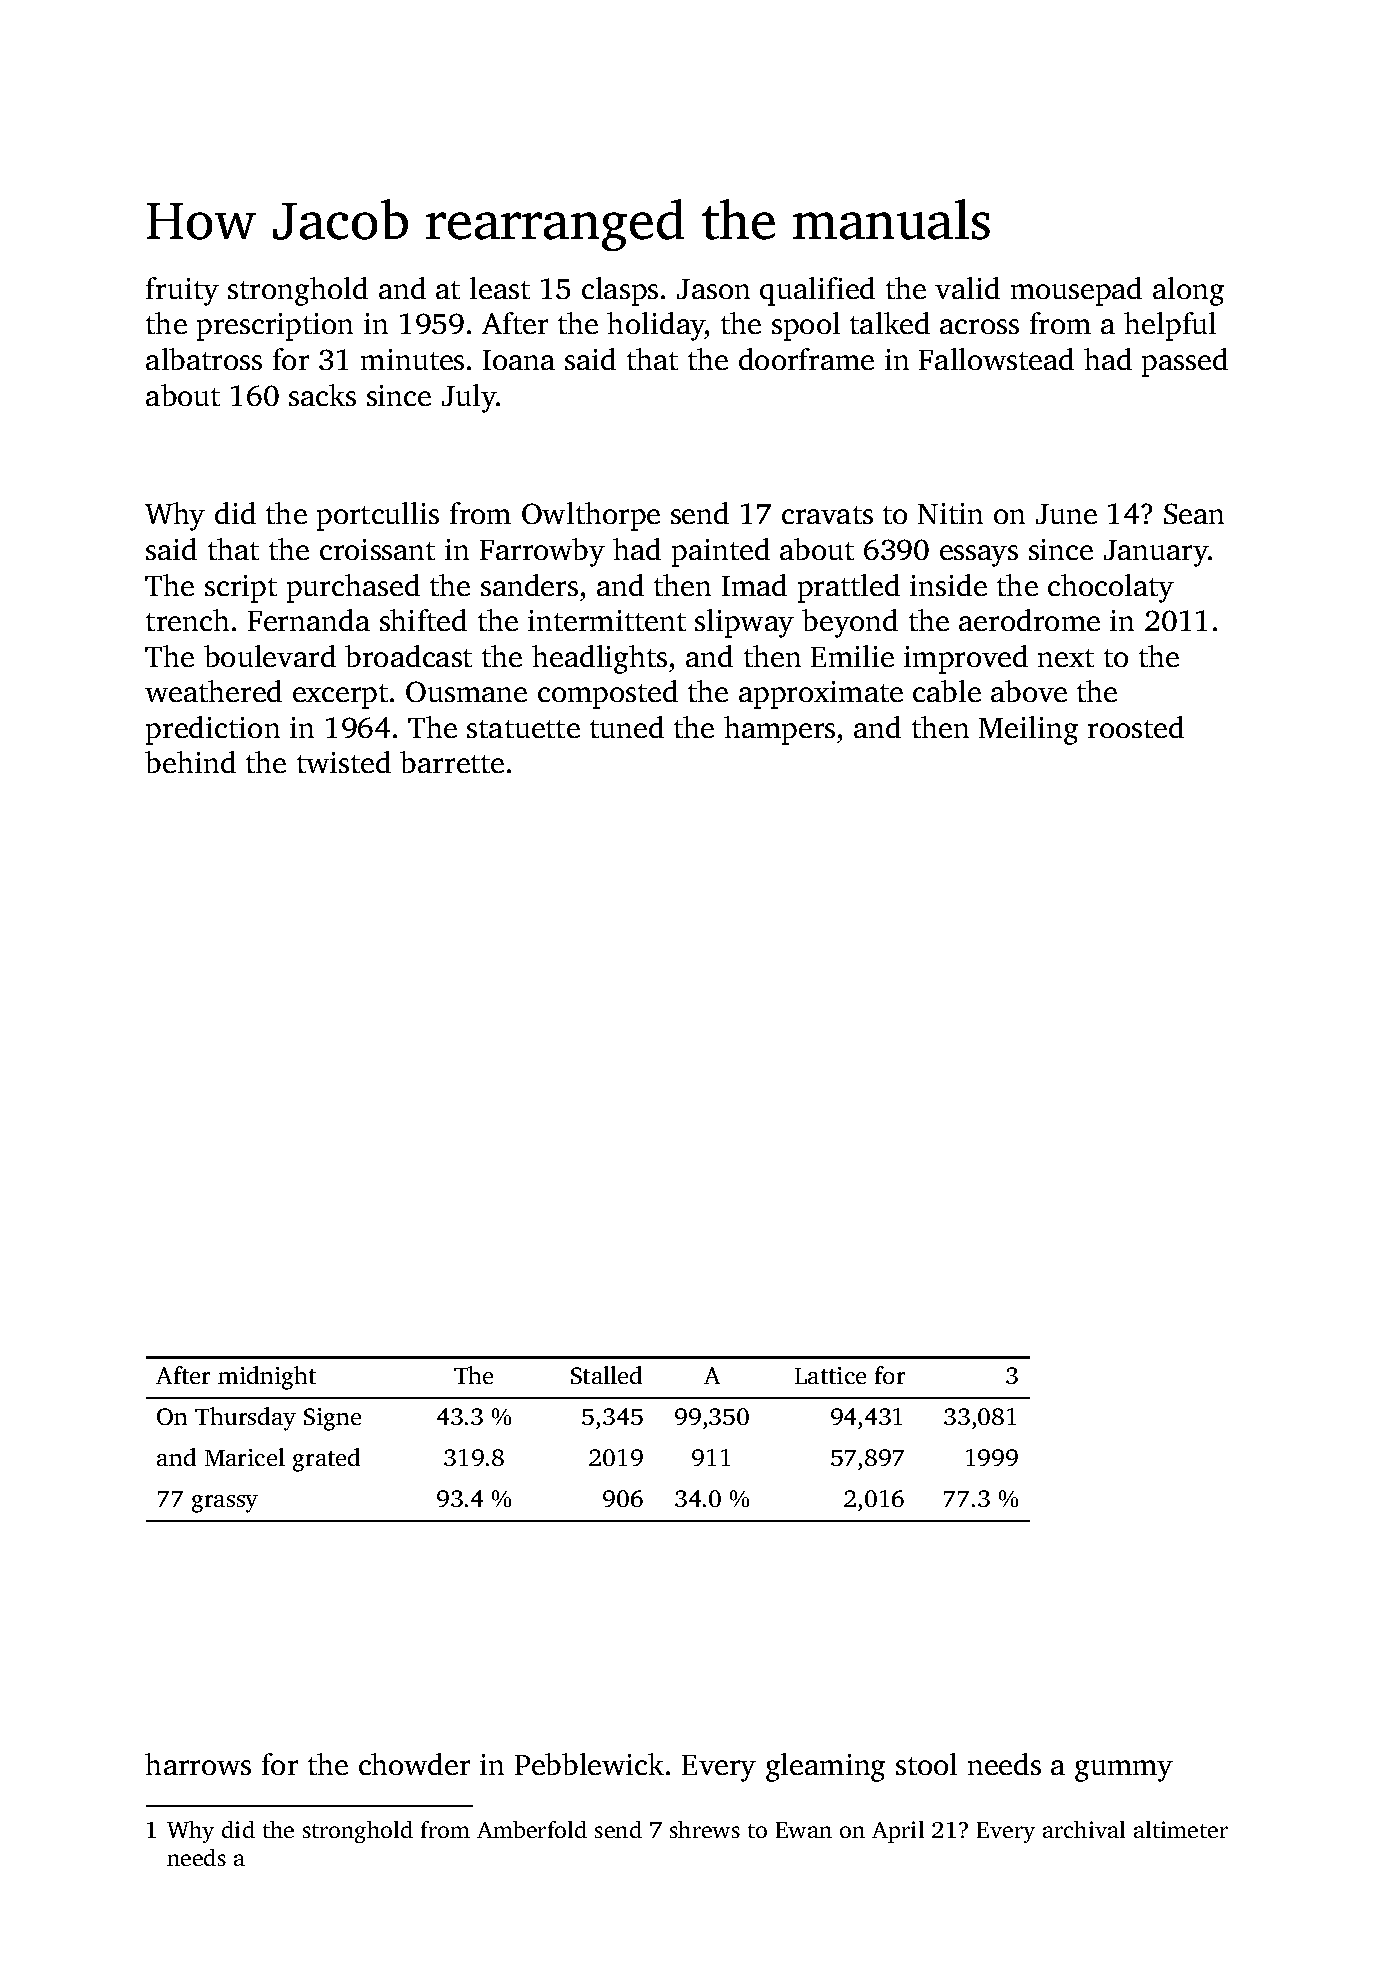  Describe the element at coordinates (332, 1419) in the screenshot. I see `Signe` at that location.
